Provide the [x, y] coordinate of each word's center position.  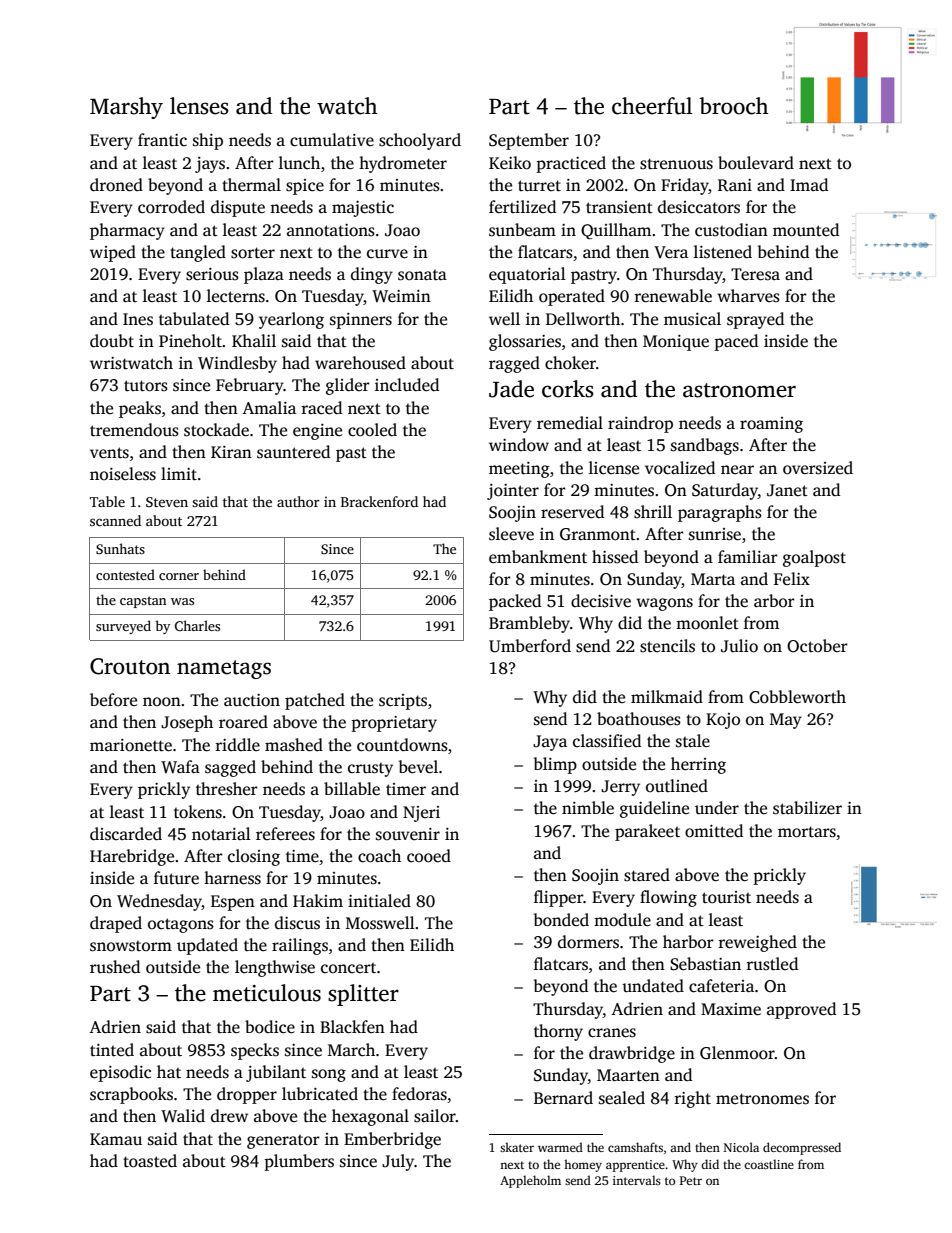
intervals [637, 1180]
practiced [571, 164]
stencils [667, 646]
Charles [197, 625]
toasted [150, 1161]
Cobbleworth [797, 697]
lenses [199, 106]
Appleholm [530, 1181]
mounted [806, 230]
